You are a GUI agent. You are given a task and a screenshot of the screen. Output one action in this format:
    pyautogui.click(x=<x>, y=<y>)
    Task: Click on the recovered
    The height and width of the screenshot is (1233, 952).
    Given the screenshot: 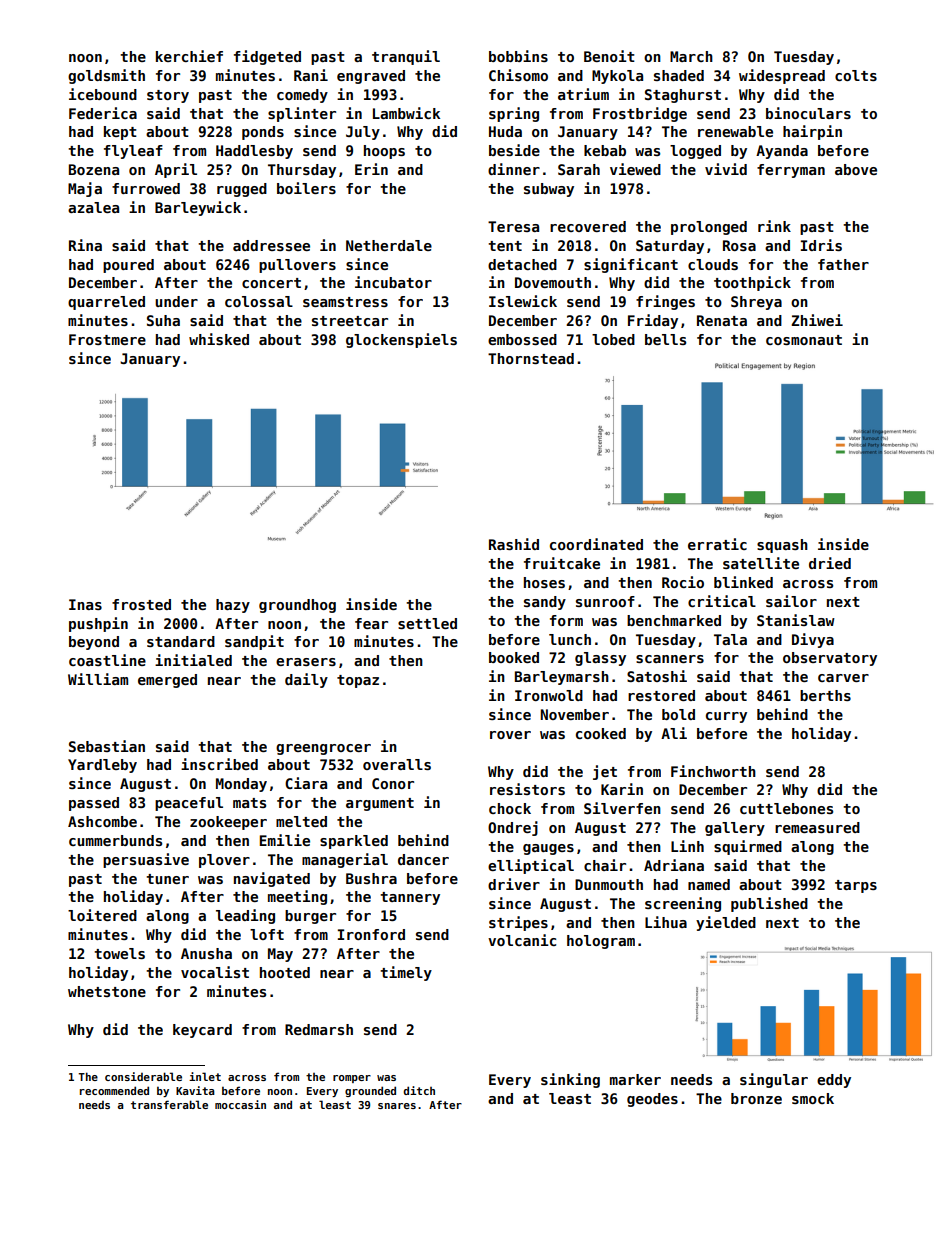 What is the action you would take?
    pyautogui.click(x=588, y=226)
